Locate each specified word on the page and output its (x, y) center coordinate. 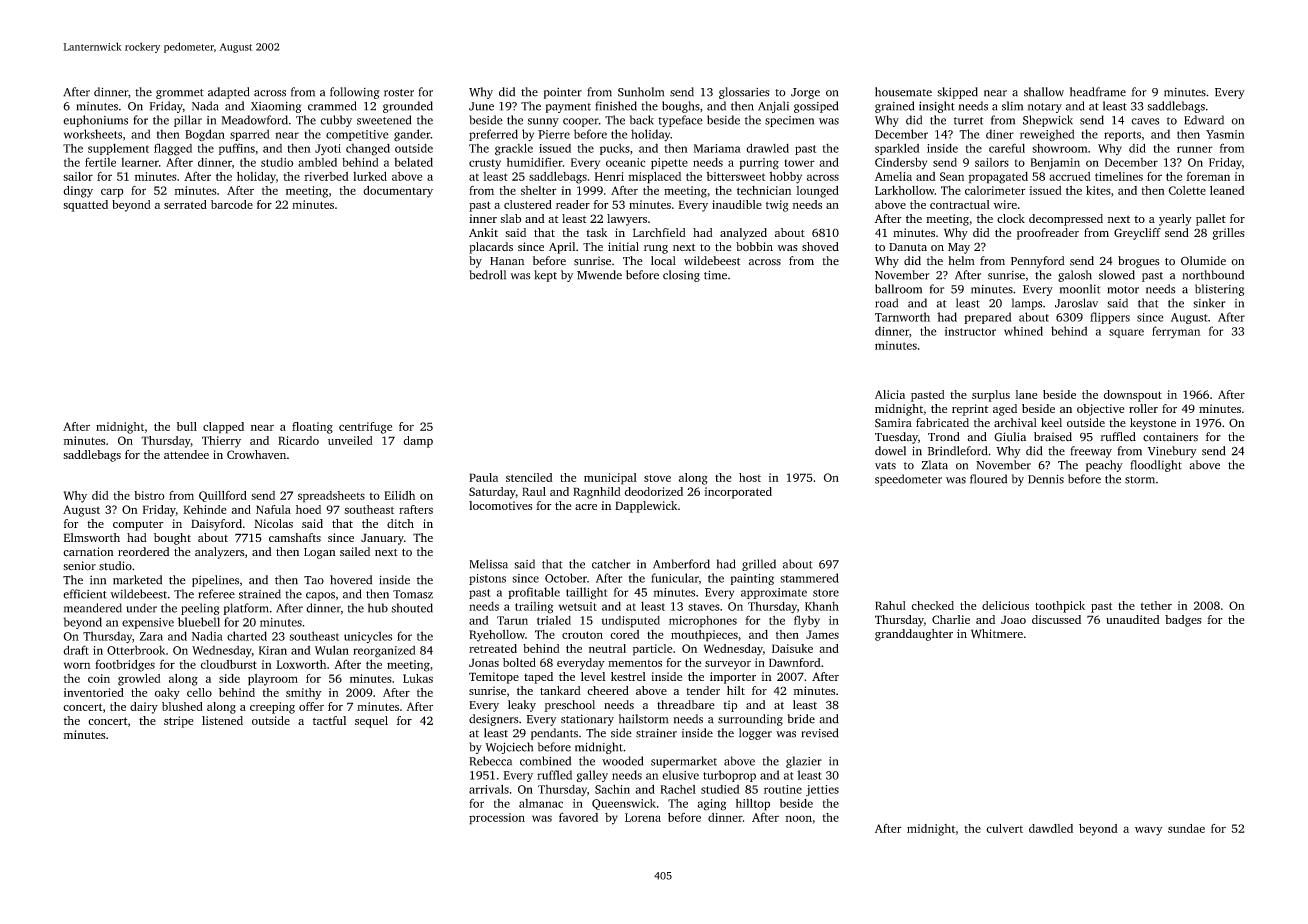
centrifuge (365, 428)
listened (222, 720)
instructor (970, 331)
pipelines (215, 581)
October (566, 578)
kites (1098, 190)
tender (703, 690)
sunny (543, 122)
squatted (85, 206)
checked (933, 605)
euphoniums (95, 121)
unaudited (1133, 619)
